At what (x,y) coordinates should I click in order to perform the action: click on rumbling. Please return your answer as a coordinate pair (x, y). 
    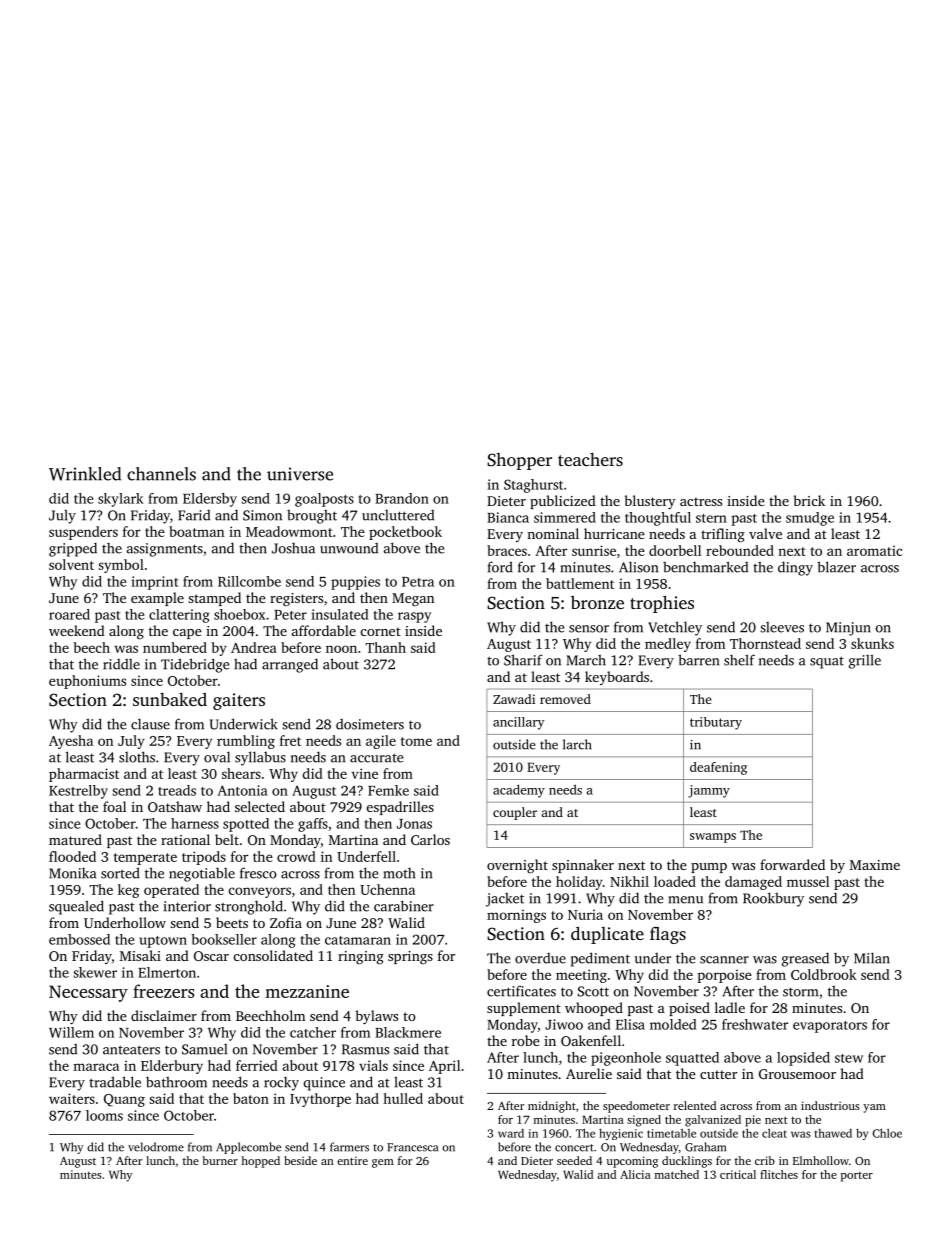
    Looking at the image, I should click on (246, 742).
